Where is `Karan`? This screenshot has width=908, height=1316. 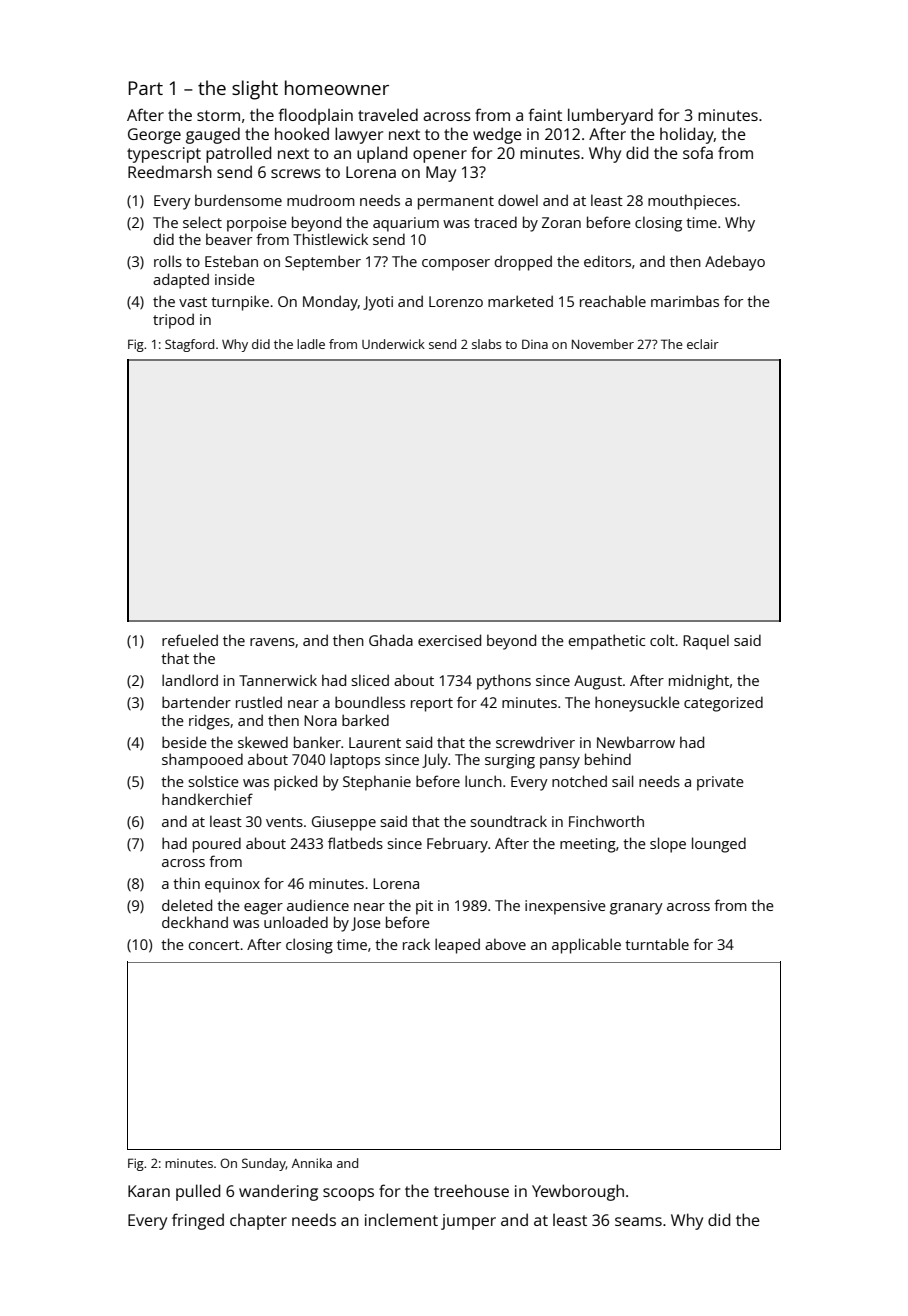 Karan is located at coordinates (149, 1191).
